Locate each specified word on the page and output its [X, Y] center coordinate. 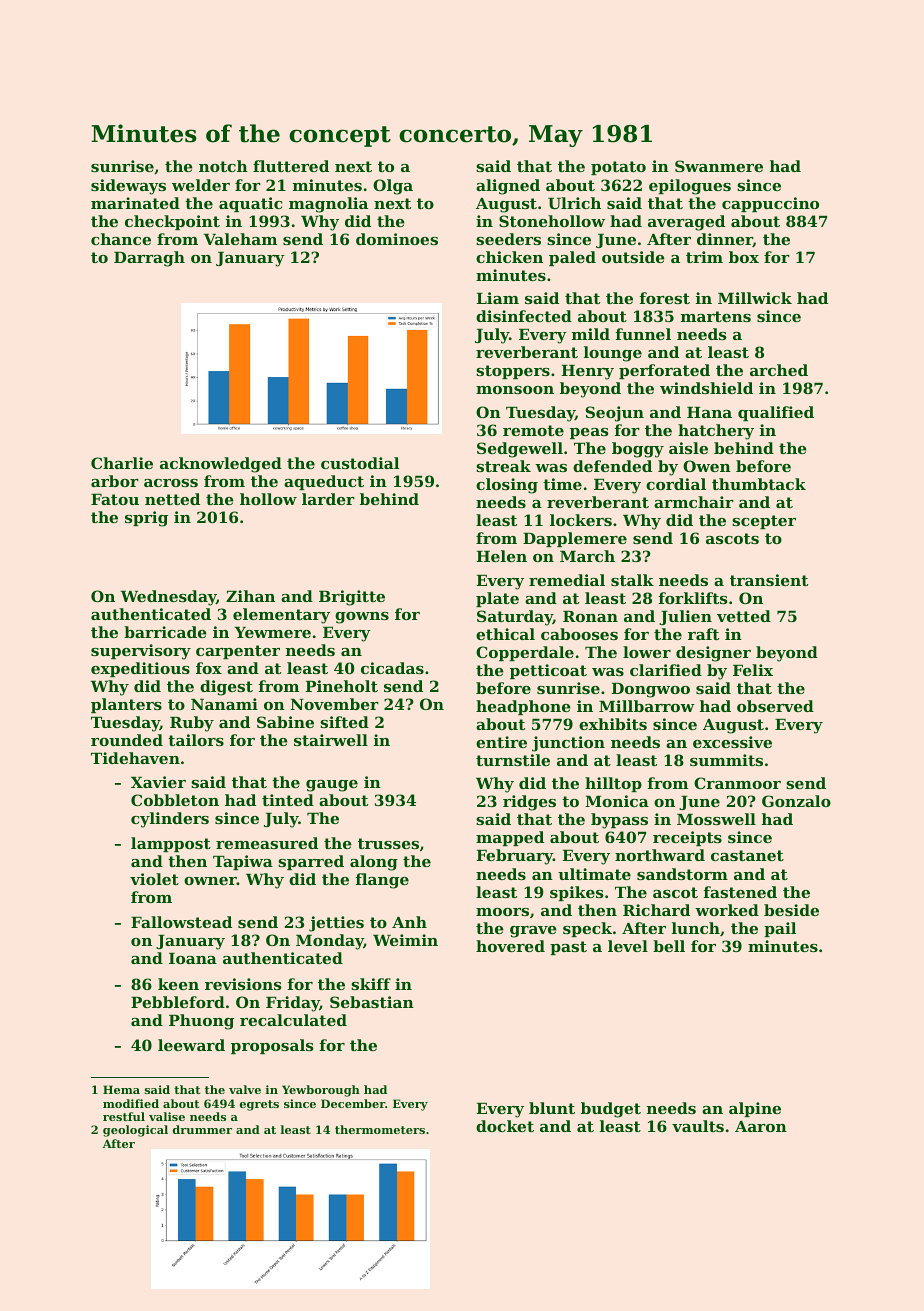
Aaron [761, 1126]
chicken [509, 257]
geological [135, 1131]
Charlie [122, 463]
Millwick [755, 298]
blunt [552, 1108]
